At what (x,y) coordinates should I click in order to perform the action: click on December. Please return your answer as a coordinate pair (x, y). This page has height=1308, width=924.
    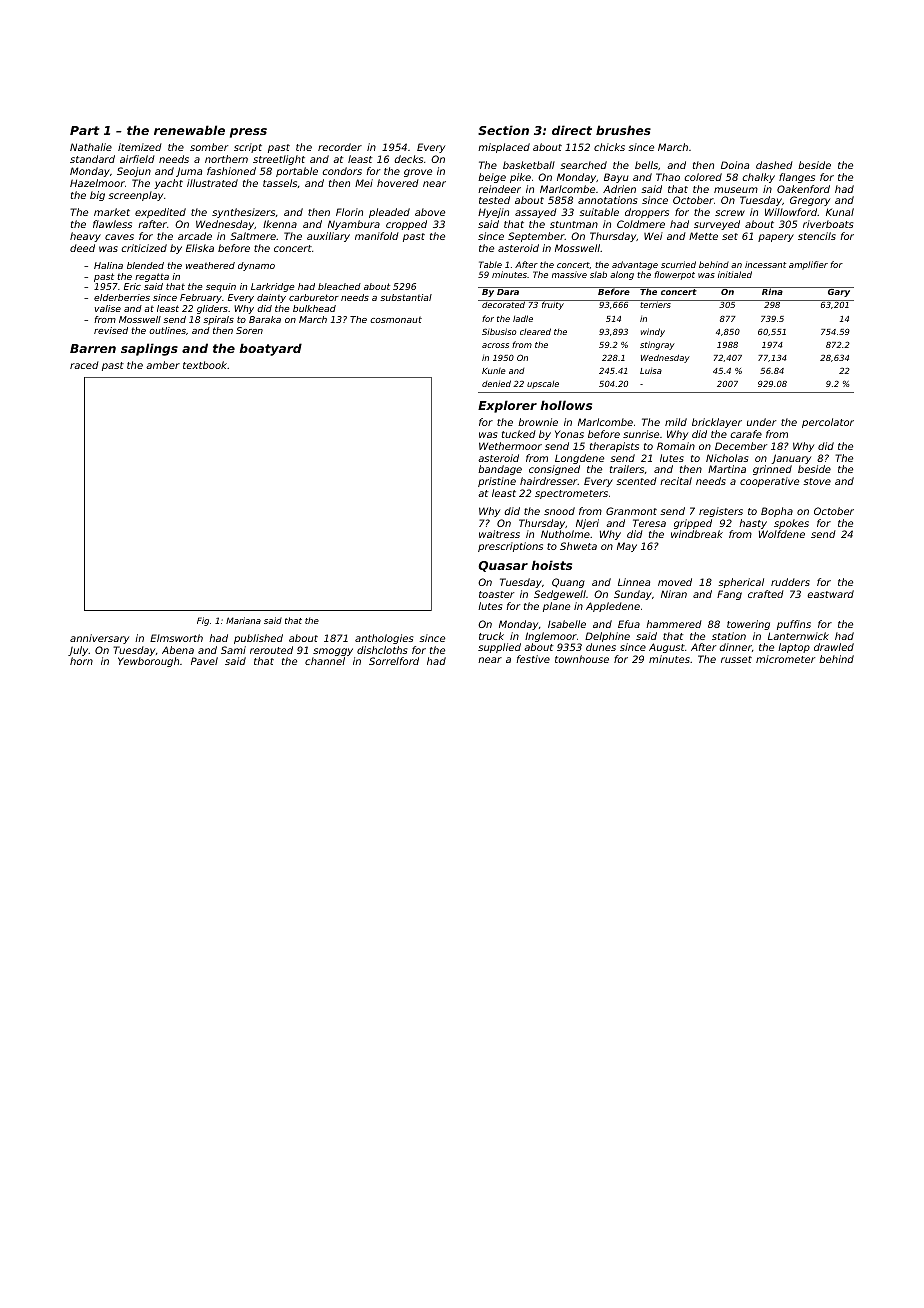
    Looking at the image, I should click on (741, 446).
